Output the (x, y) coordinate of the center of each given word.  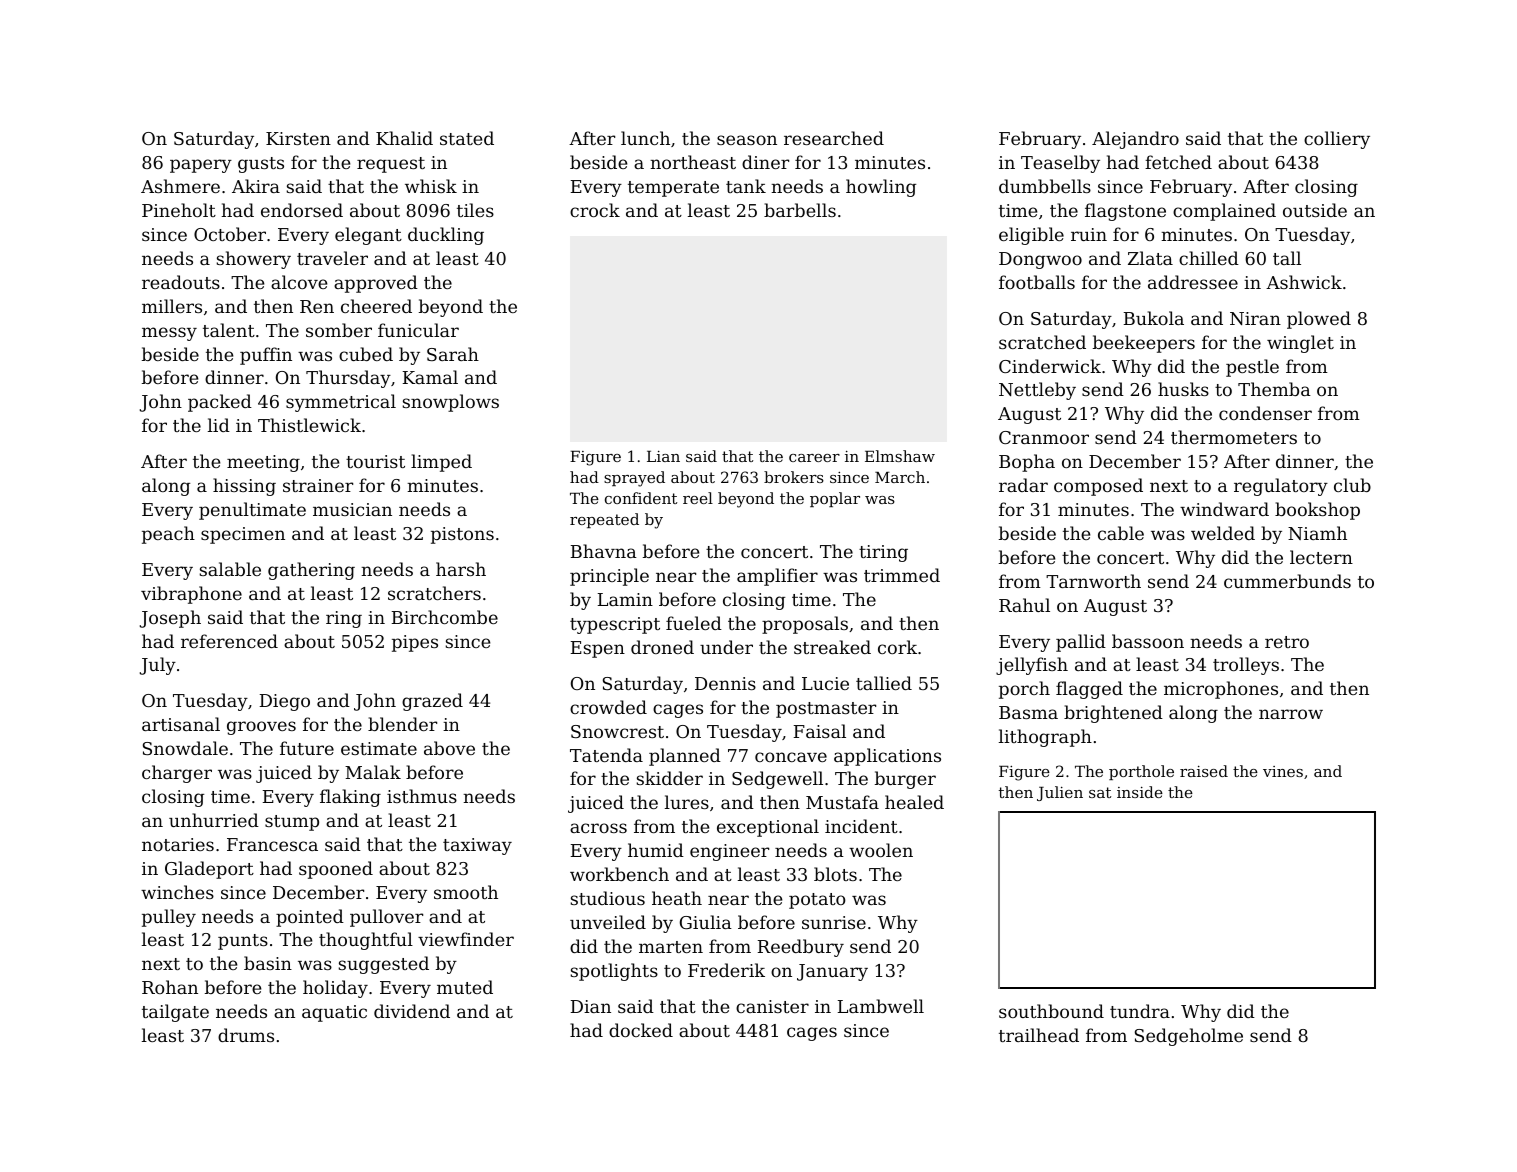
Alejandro (1135, 140)
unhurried (214, 820)
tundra (1140, 1011)
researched (834, 138)
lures (687, 802)
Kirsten (298, 138)
